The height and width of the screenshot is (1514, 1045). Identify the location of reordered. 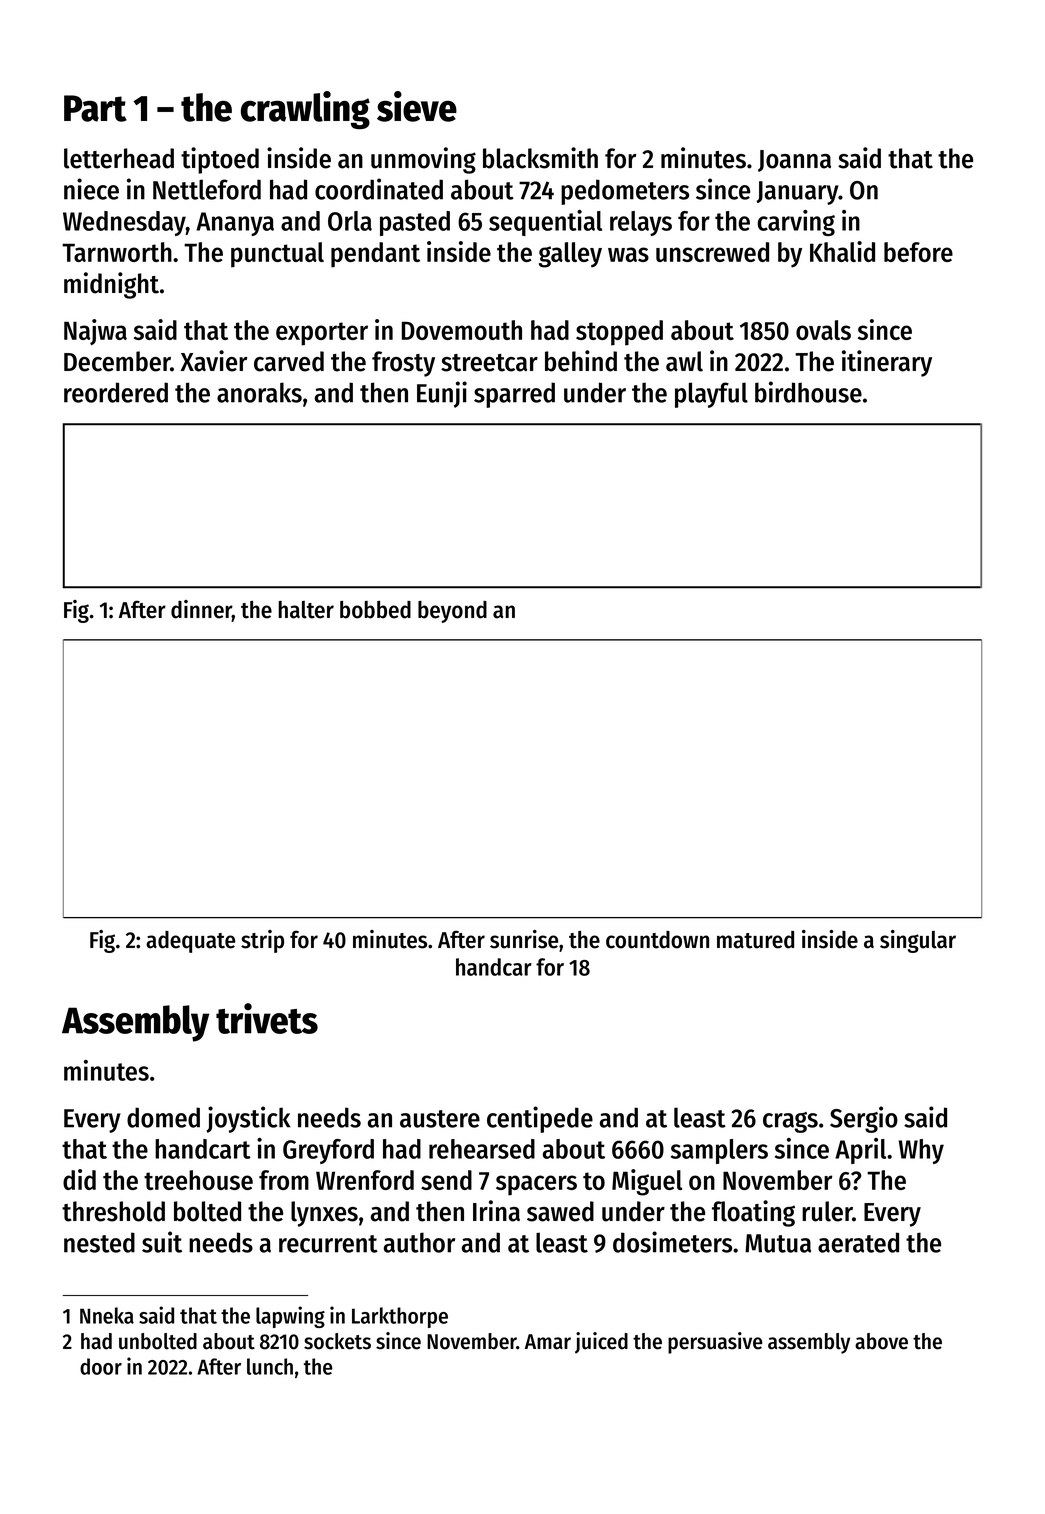
(116, 392).
